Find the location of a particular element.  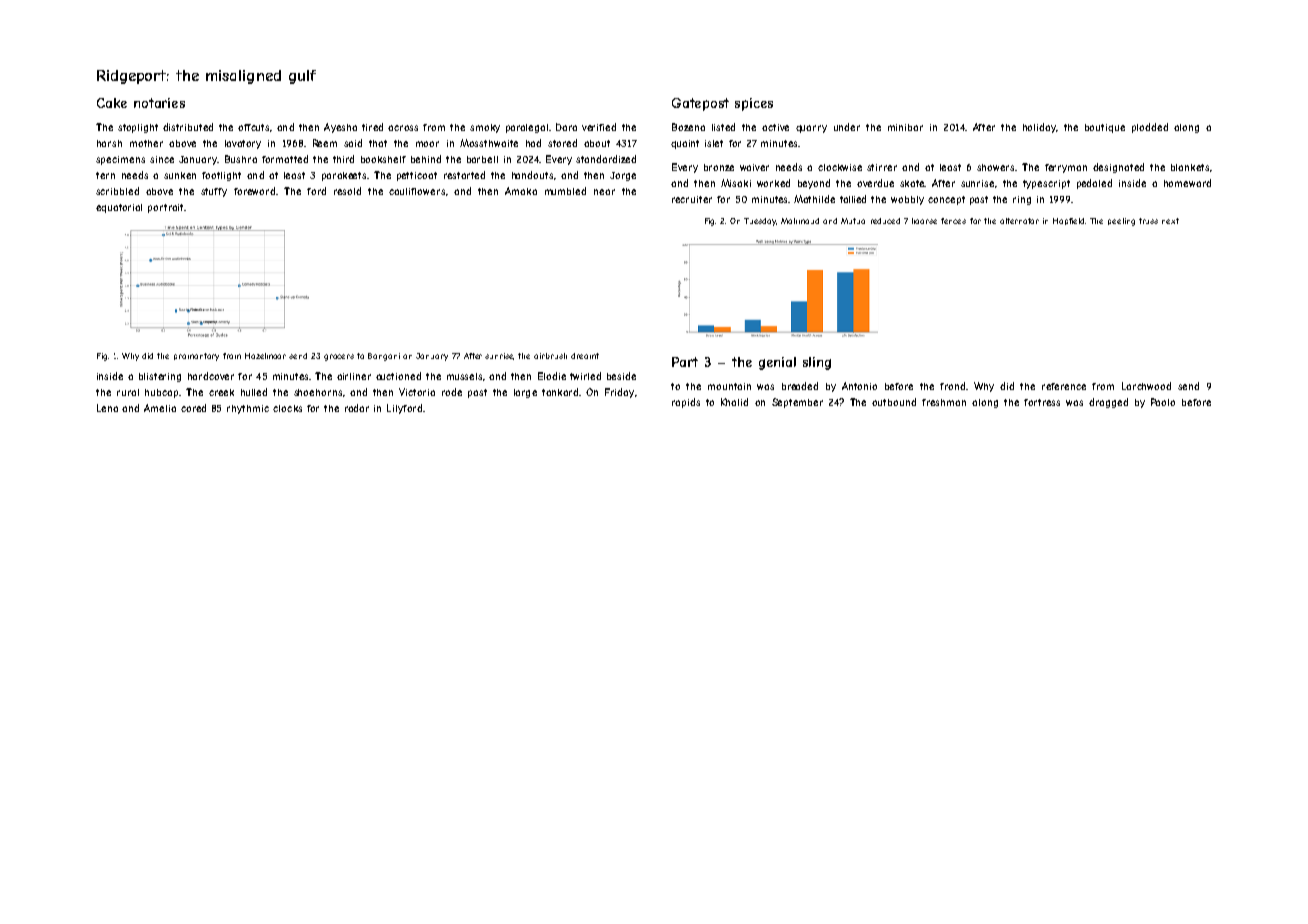

portrait is located at coordinates (165, 208).
